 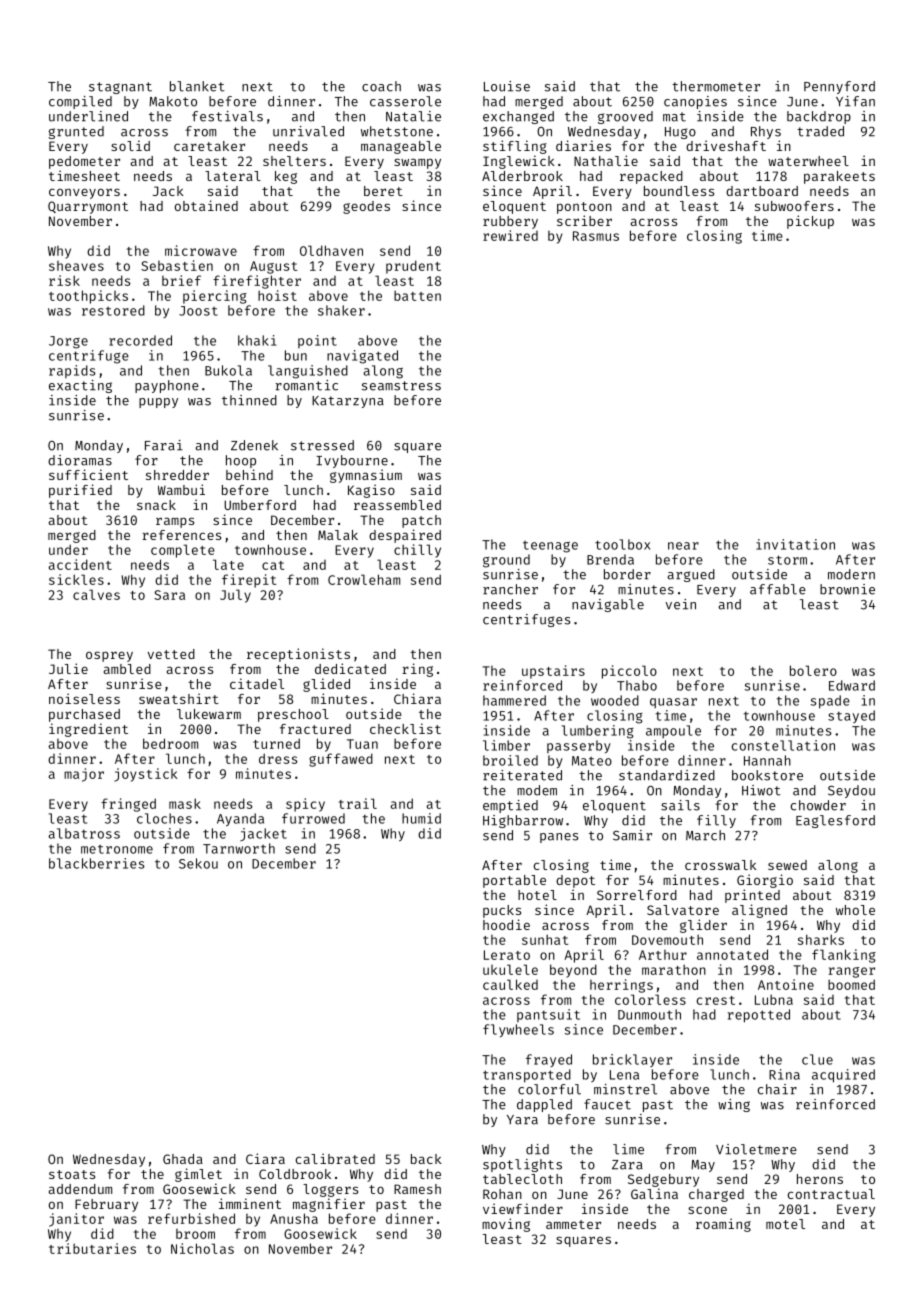 What do you see at coordinates (171, 654) in the page?
I see `vetted` at bounding box center [171, 654].
